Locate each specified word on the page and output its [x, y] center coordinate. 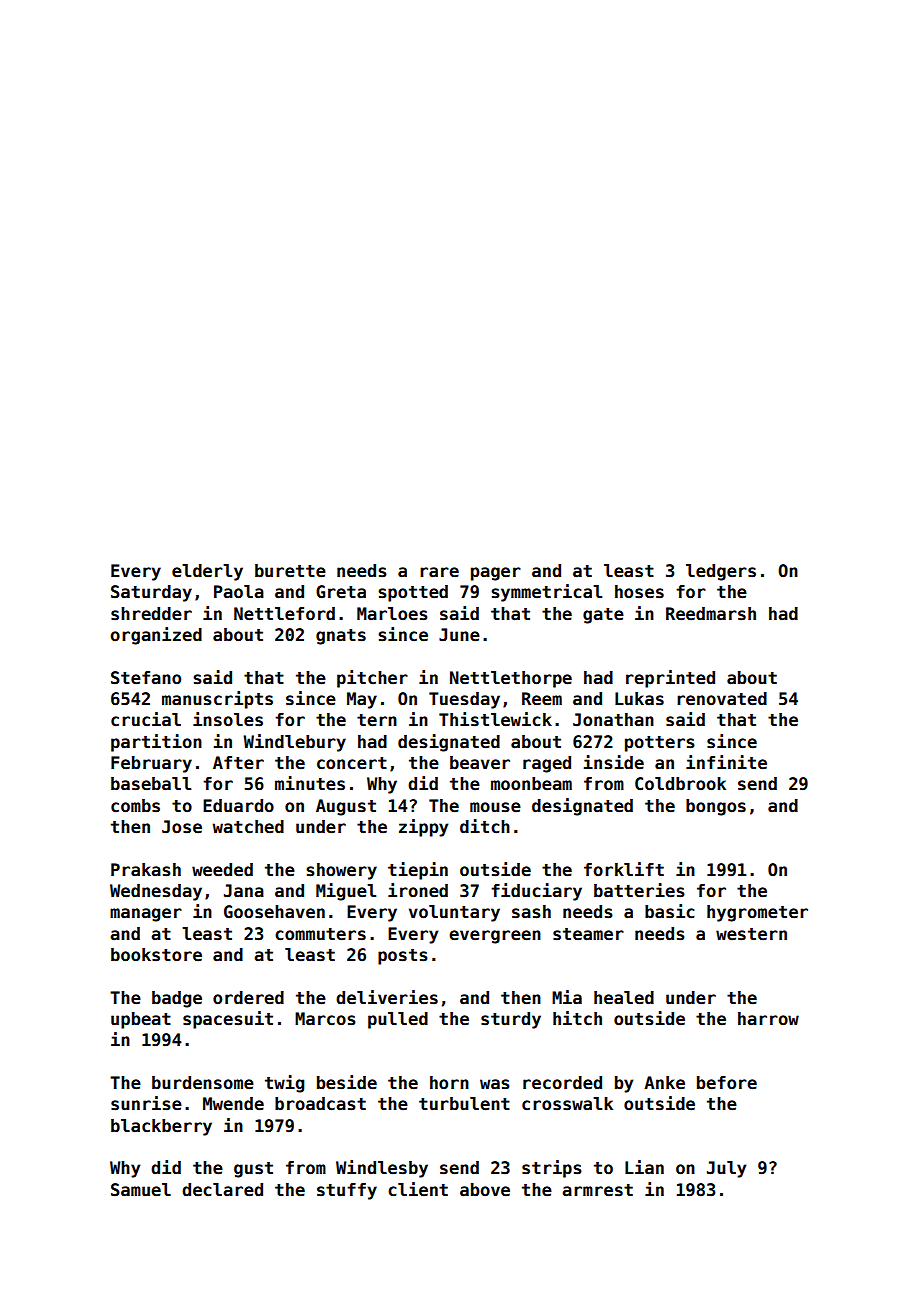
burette [290, 571]
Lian [644, 1167]
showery [341, 871]
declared [222, 1190]
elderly [207, 572]
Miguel [346, 892]
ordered [248, 998]
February [151, 764]
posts [403, 957]
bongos [716, 807]
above [485, 1190]
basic [670, 911]
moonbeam [531, 784]
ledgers [721, 572]
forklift [624, 869]
